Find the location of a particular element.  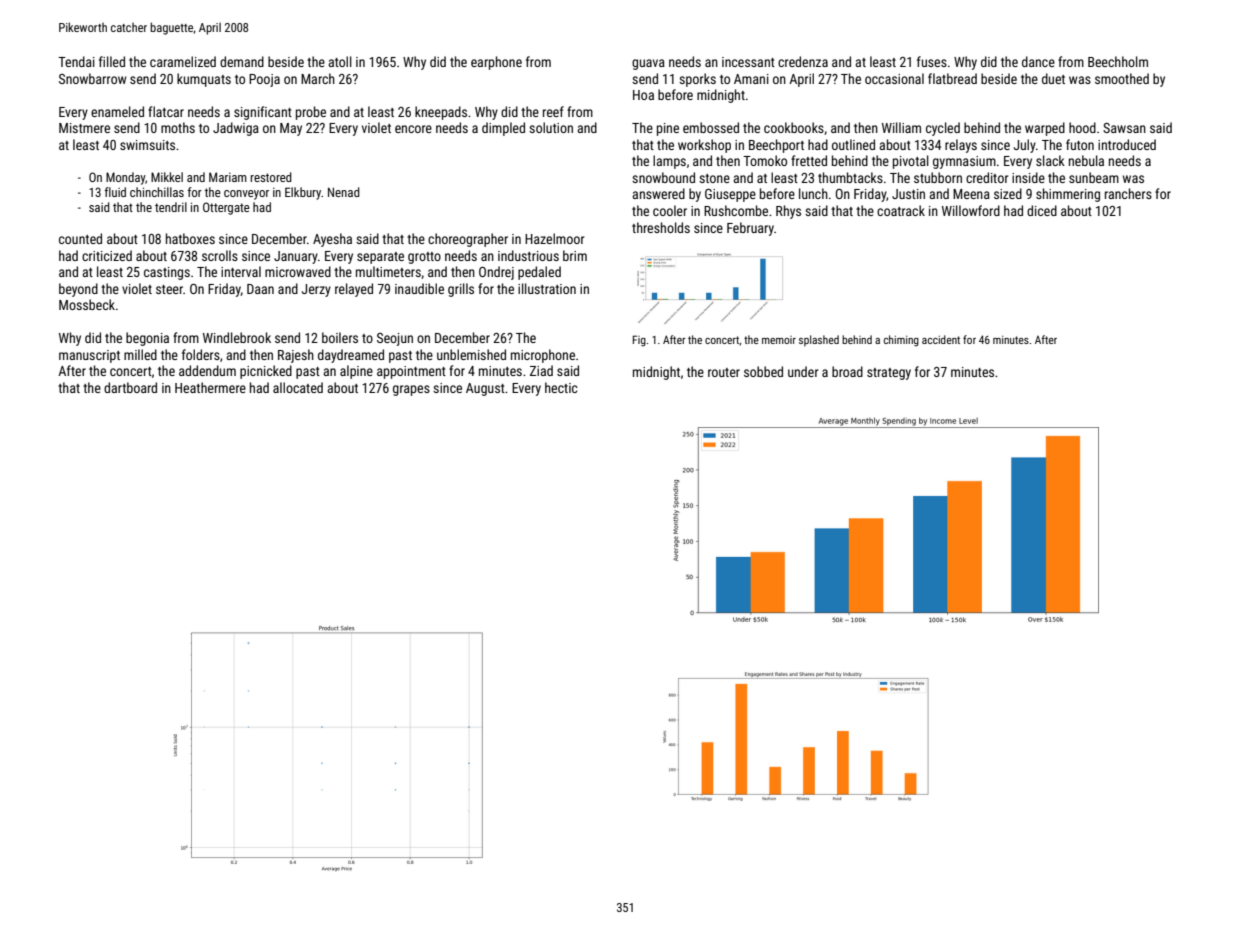

Meena is located at coordinates (971, 194).
